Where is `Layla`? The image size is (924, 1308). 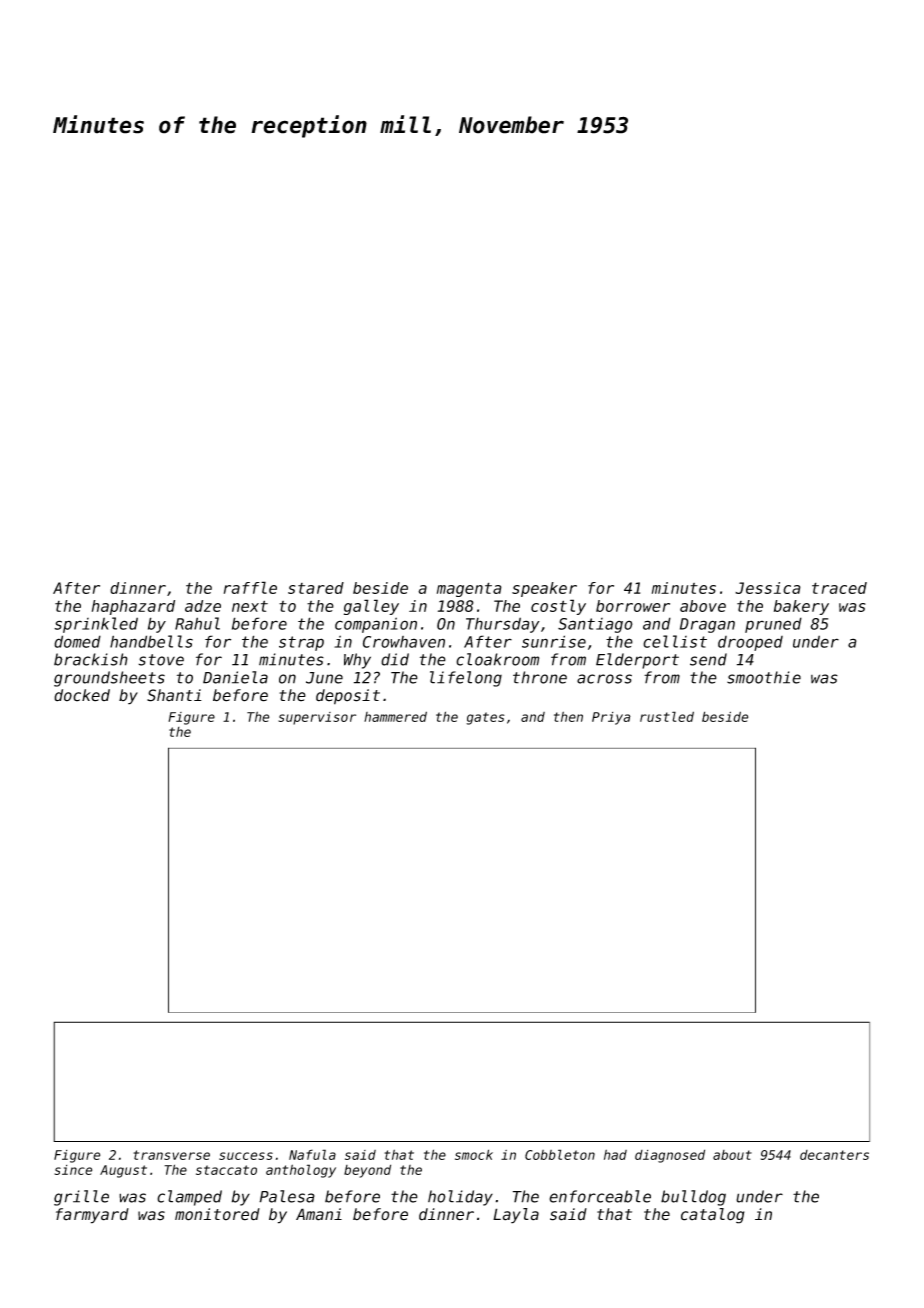
Layla is located at coordinates (516, 1216).
